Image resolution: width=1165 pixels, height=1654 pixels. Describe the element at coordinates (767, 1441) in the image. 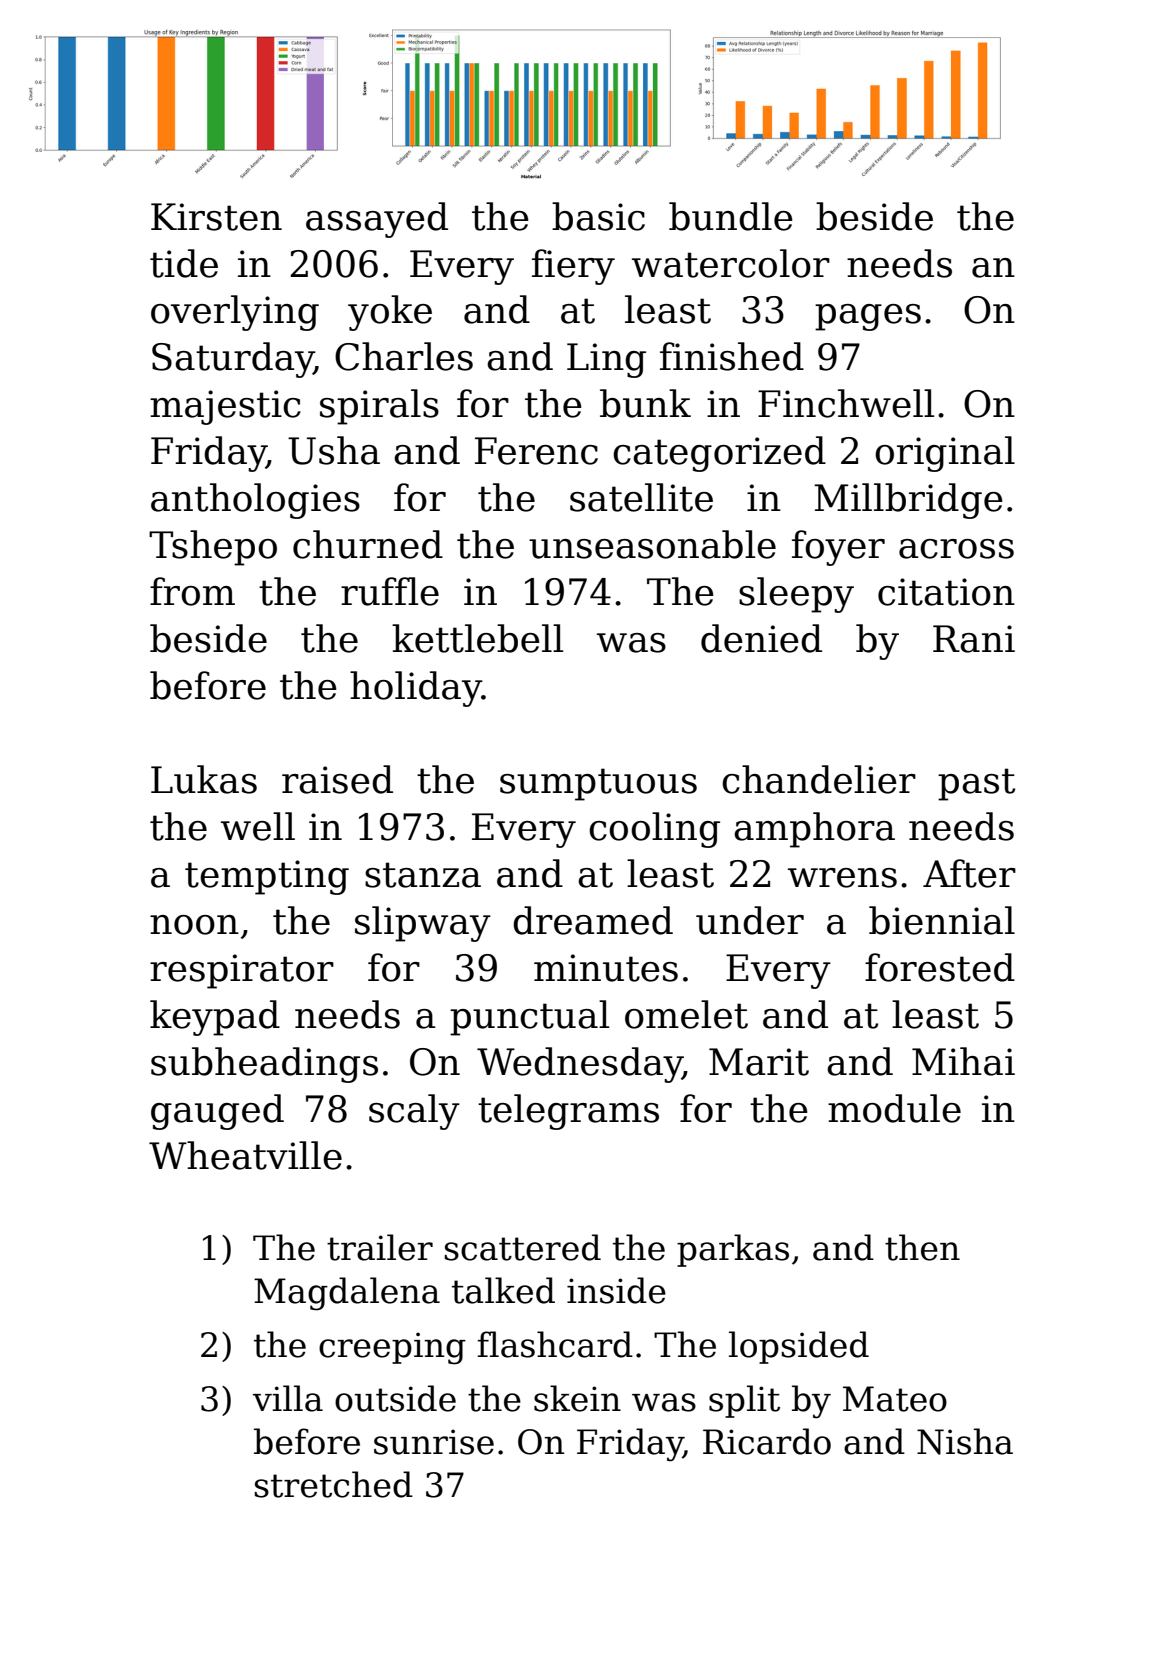

I see `Ricardo` at that location.
